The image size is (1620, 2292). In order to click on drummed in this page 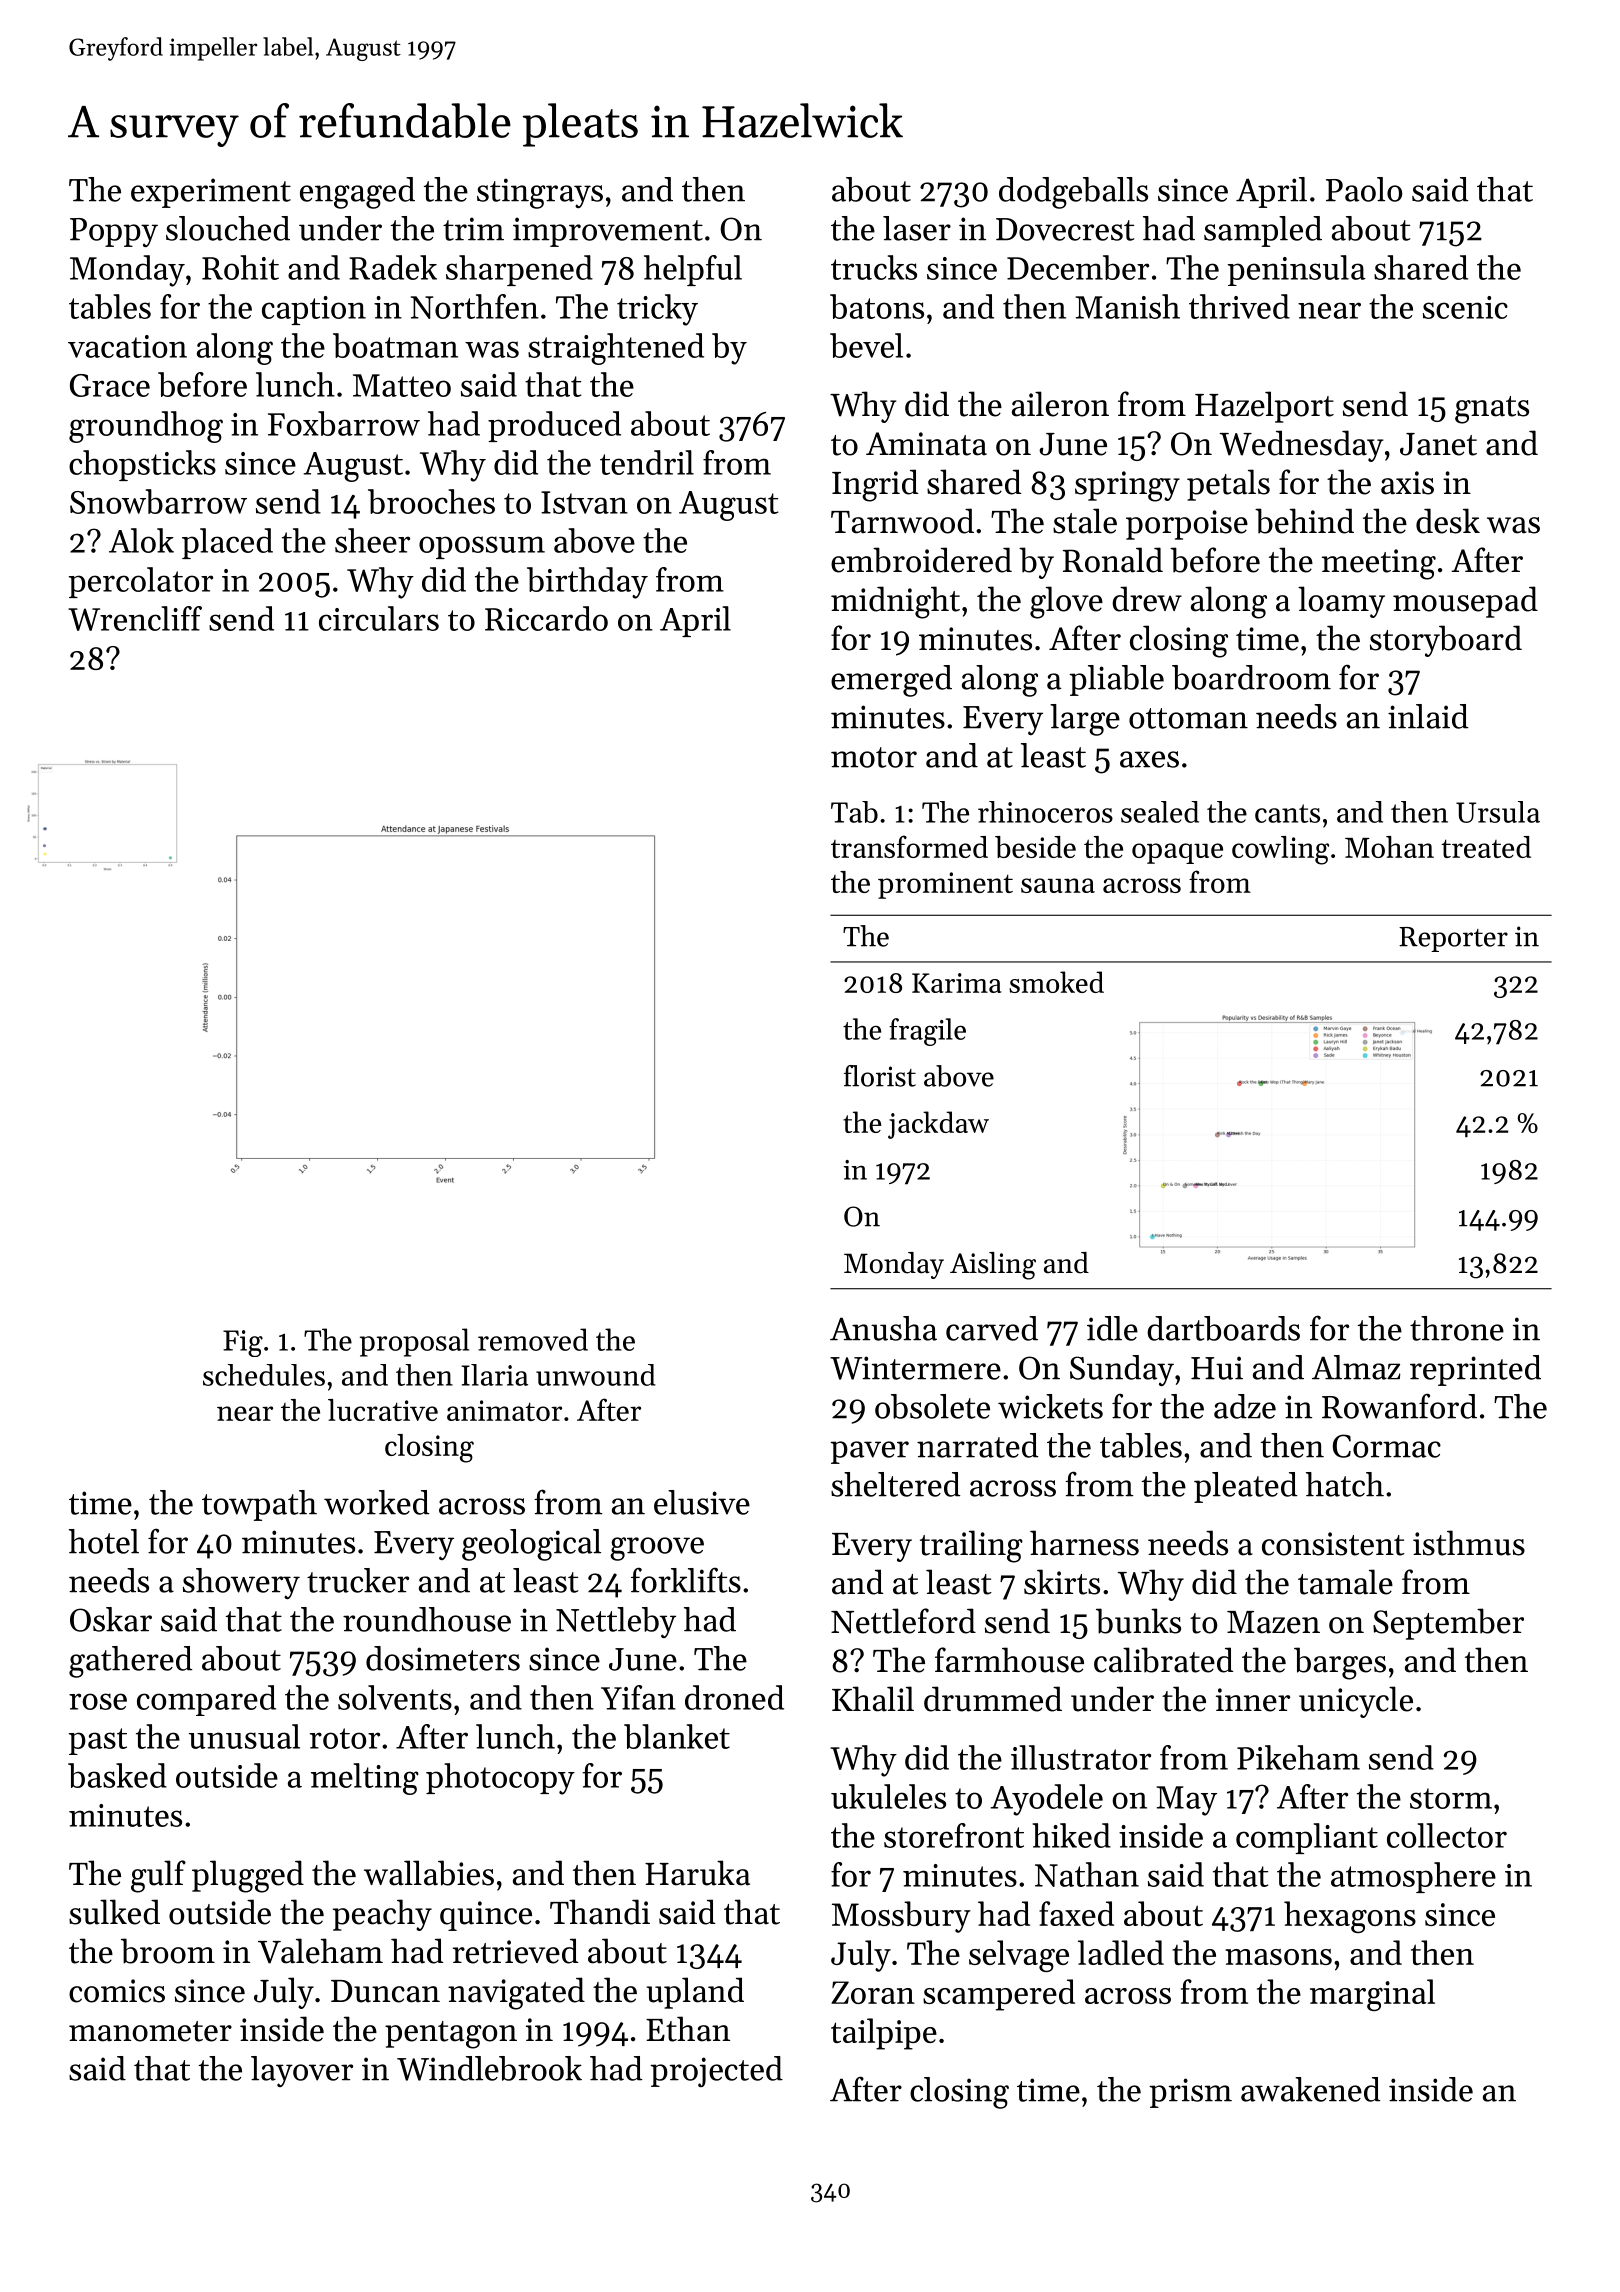, I will do `click(993, 1699)`.
